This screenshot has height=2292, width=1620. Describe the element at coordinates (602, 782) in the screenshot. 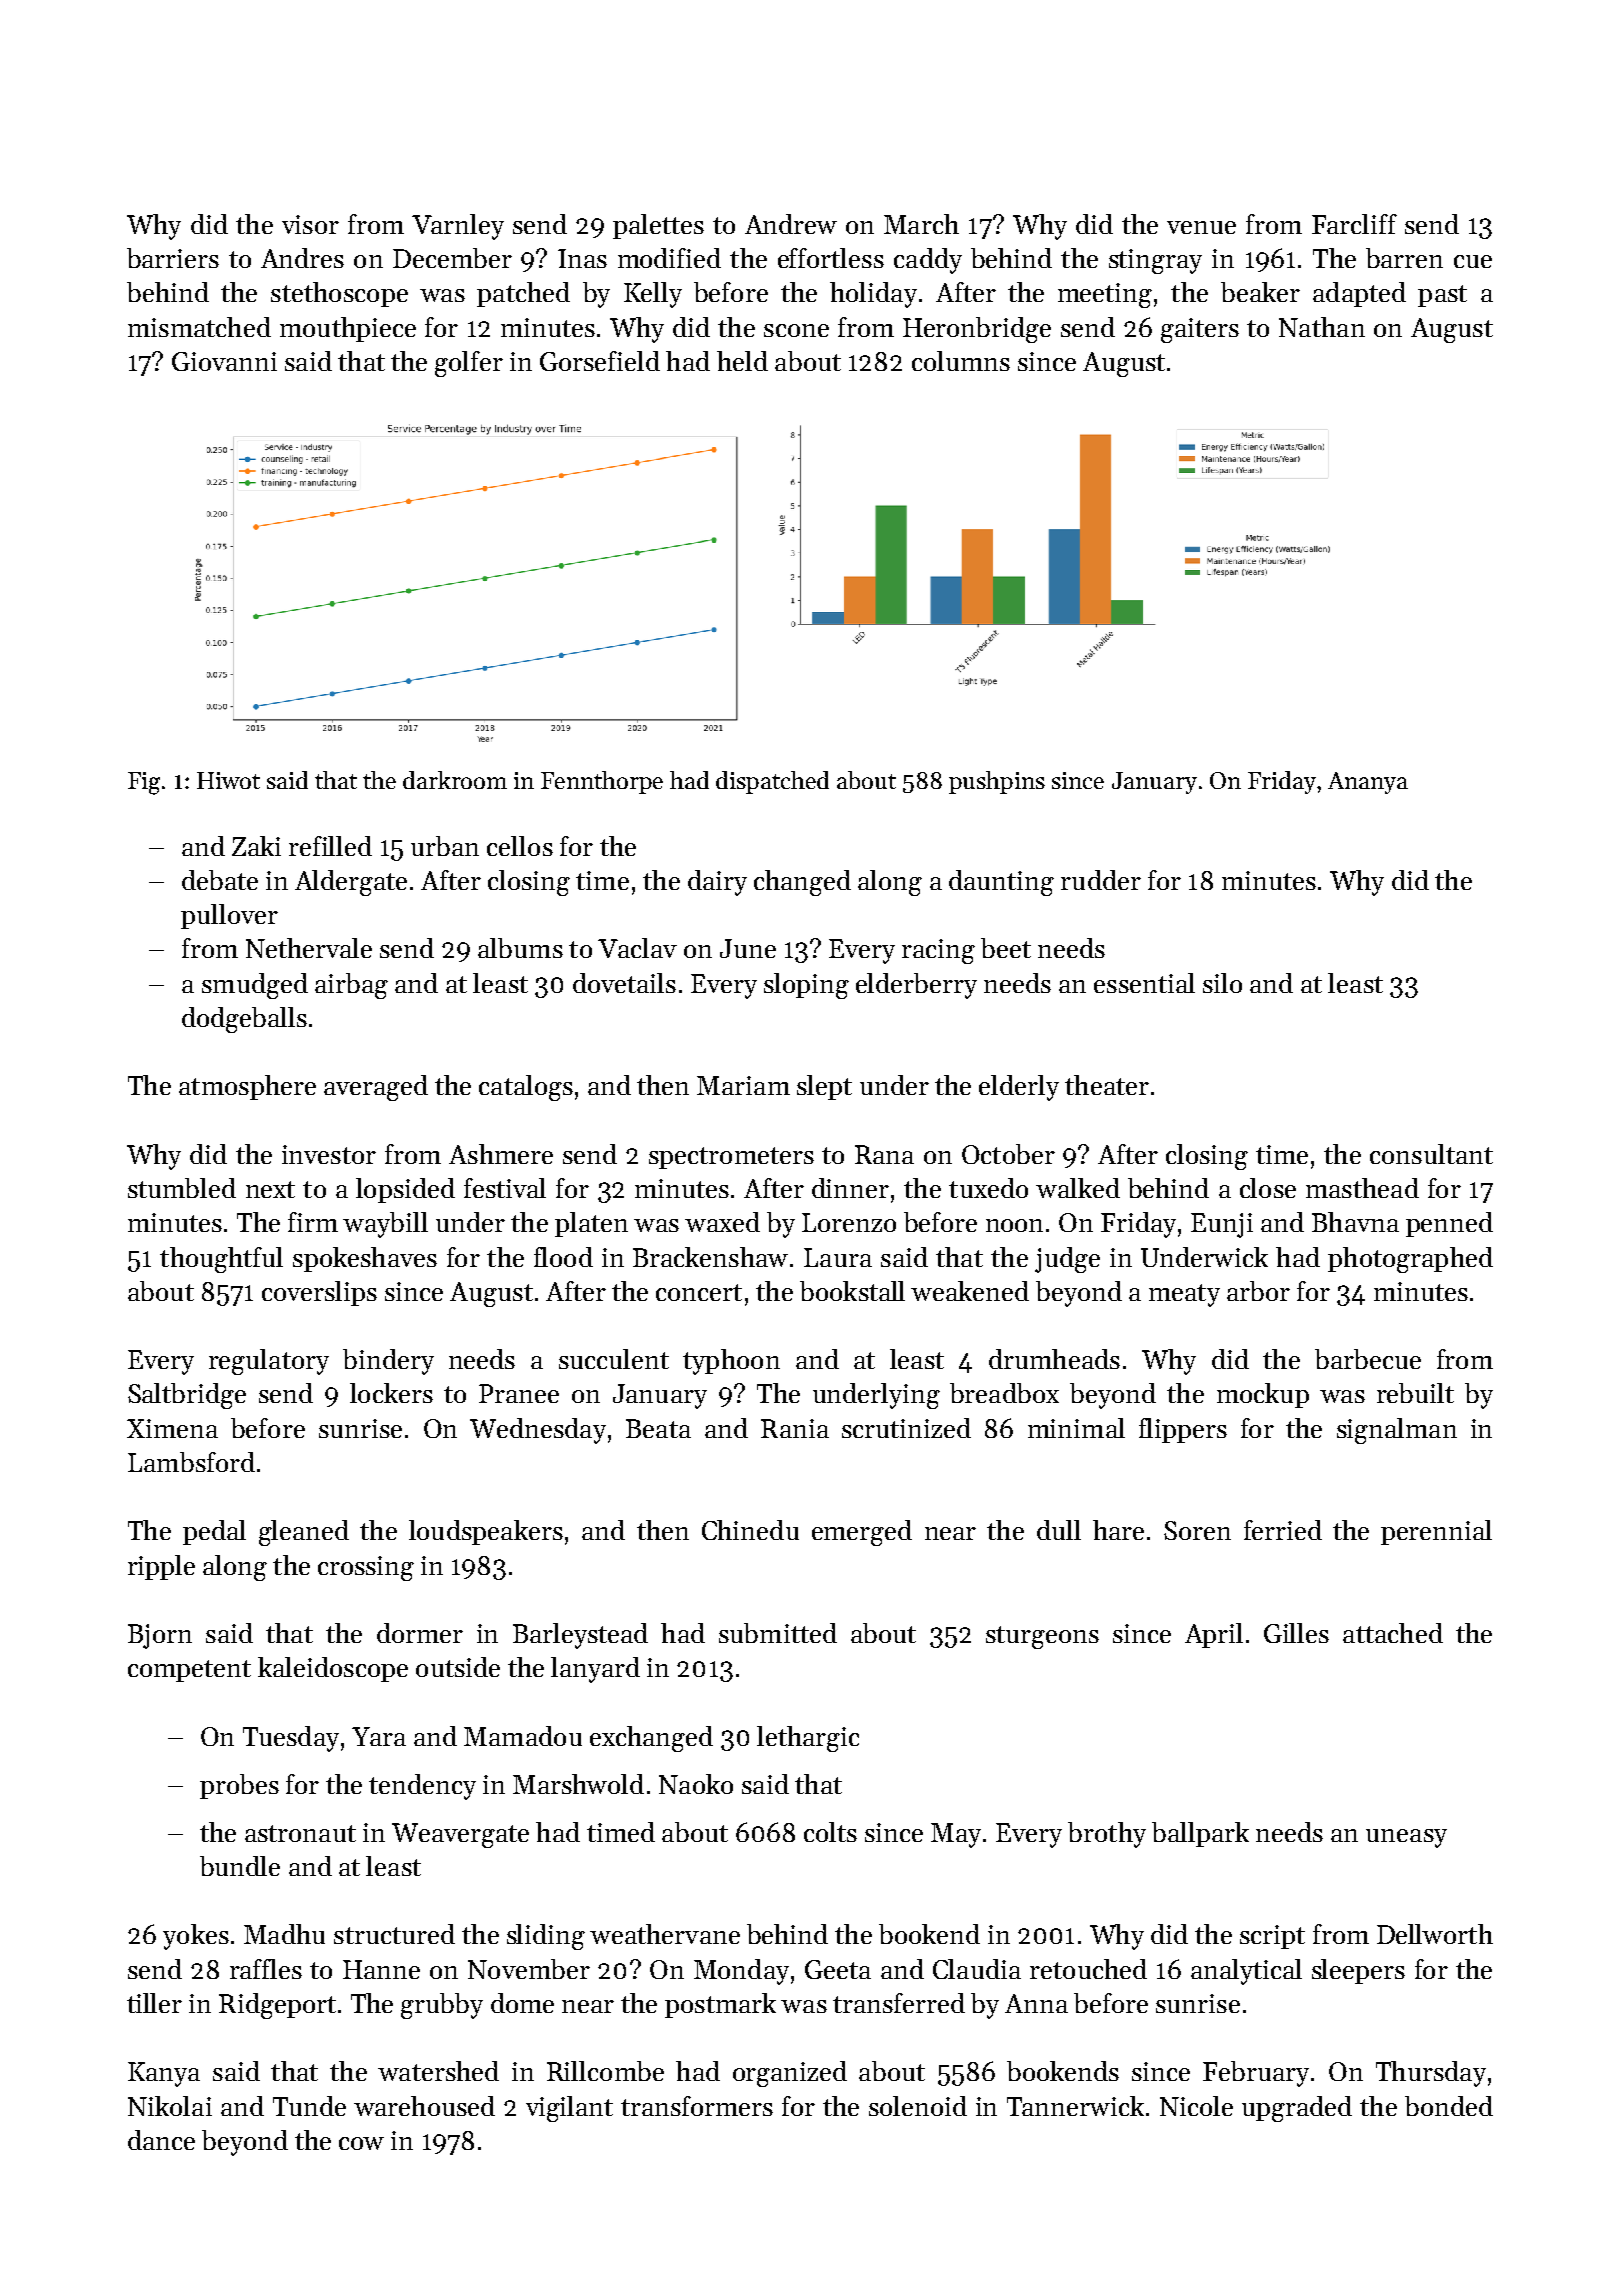

I see `Fennthorpe` at that location.
